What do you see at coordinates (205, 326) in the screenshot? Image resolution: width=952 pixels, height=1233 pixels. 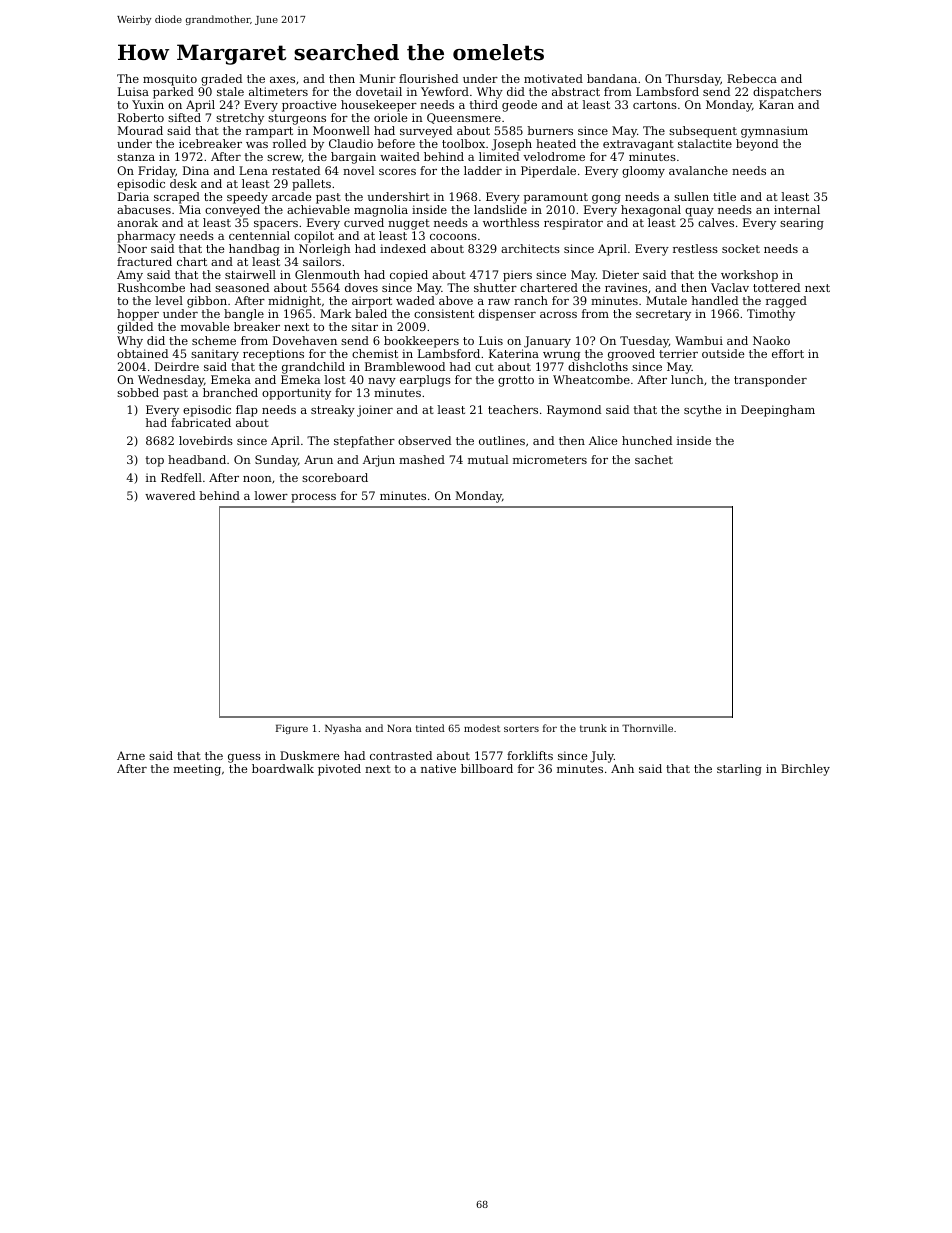 I see `movable` at bounding box center [205, 326].
